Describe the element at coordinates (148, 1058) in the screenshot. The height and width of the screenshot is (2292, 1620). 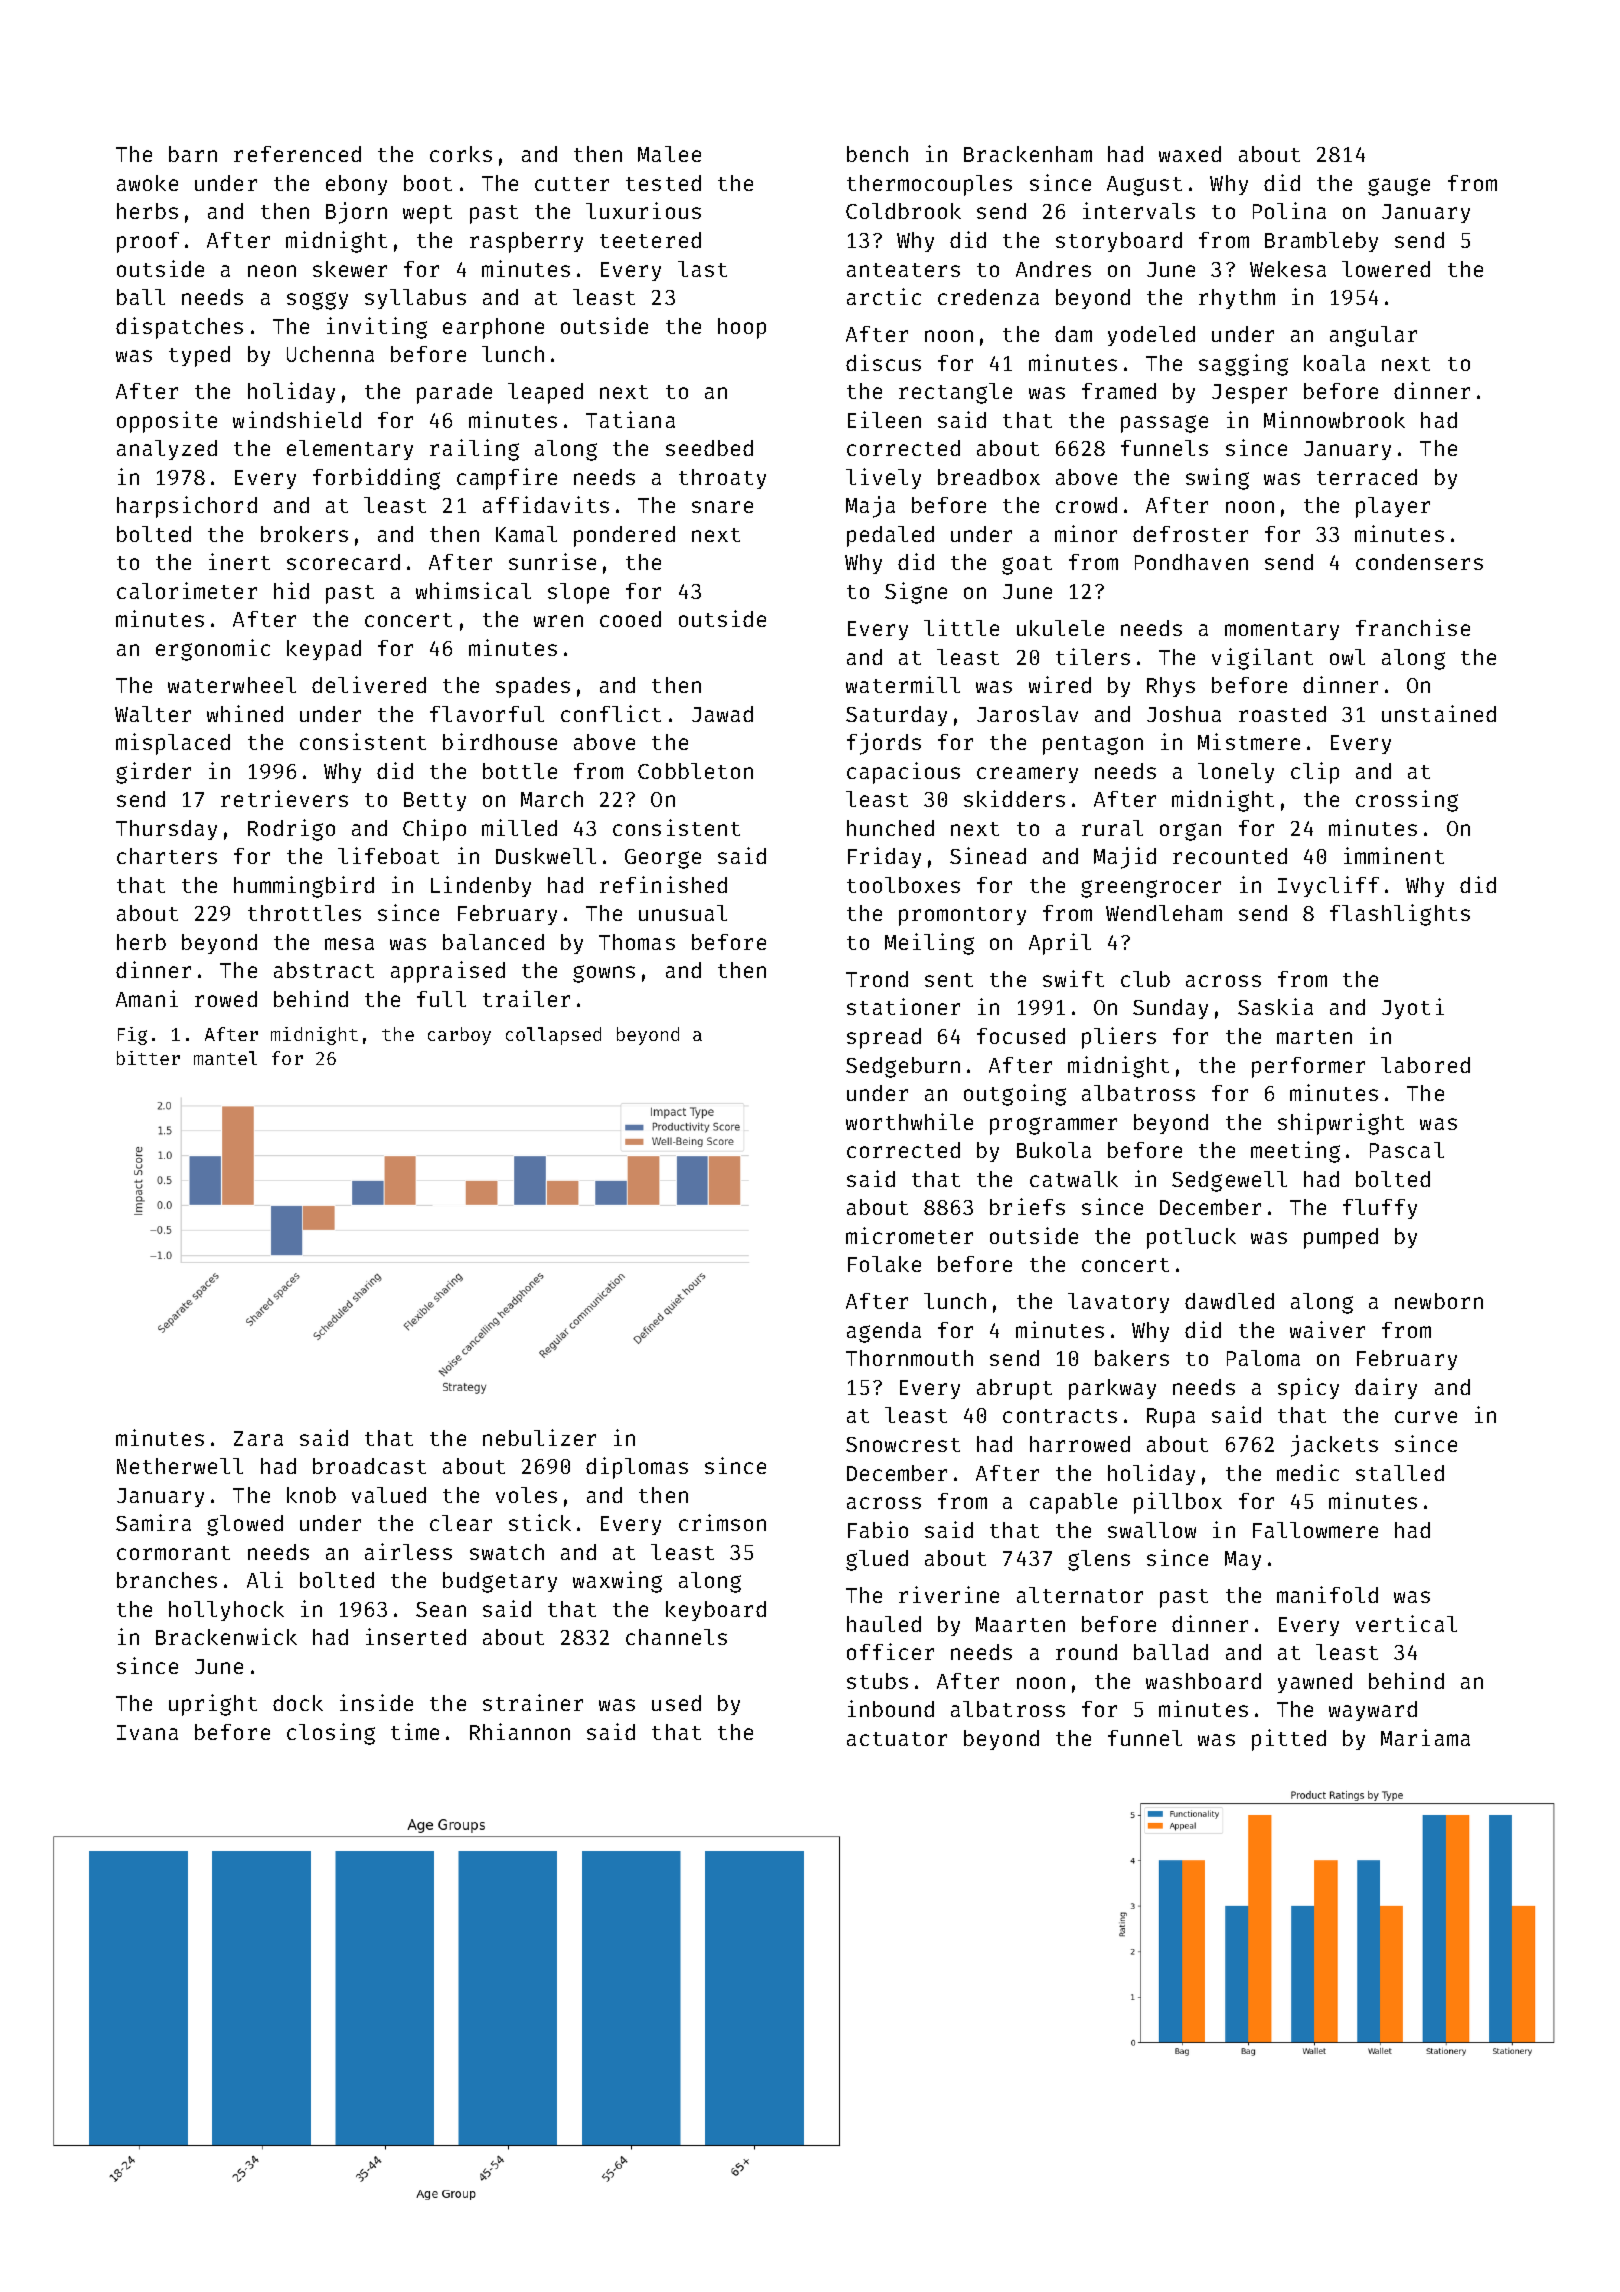
I see `bitter` at that location.
